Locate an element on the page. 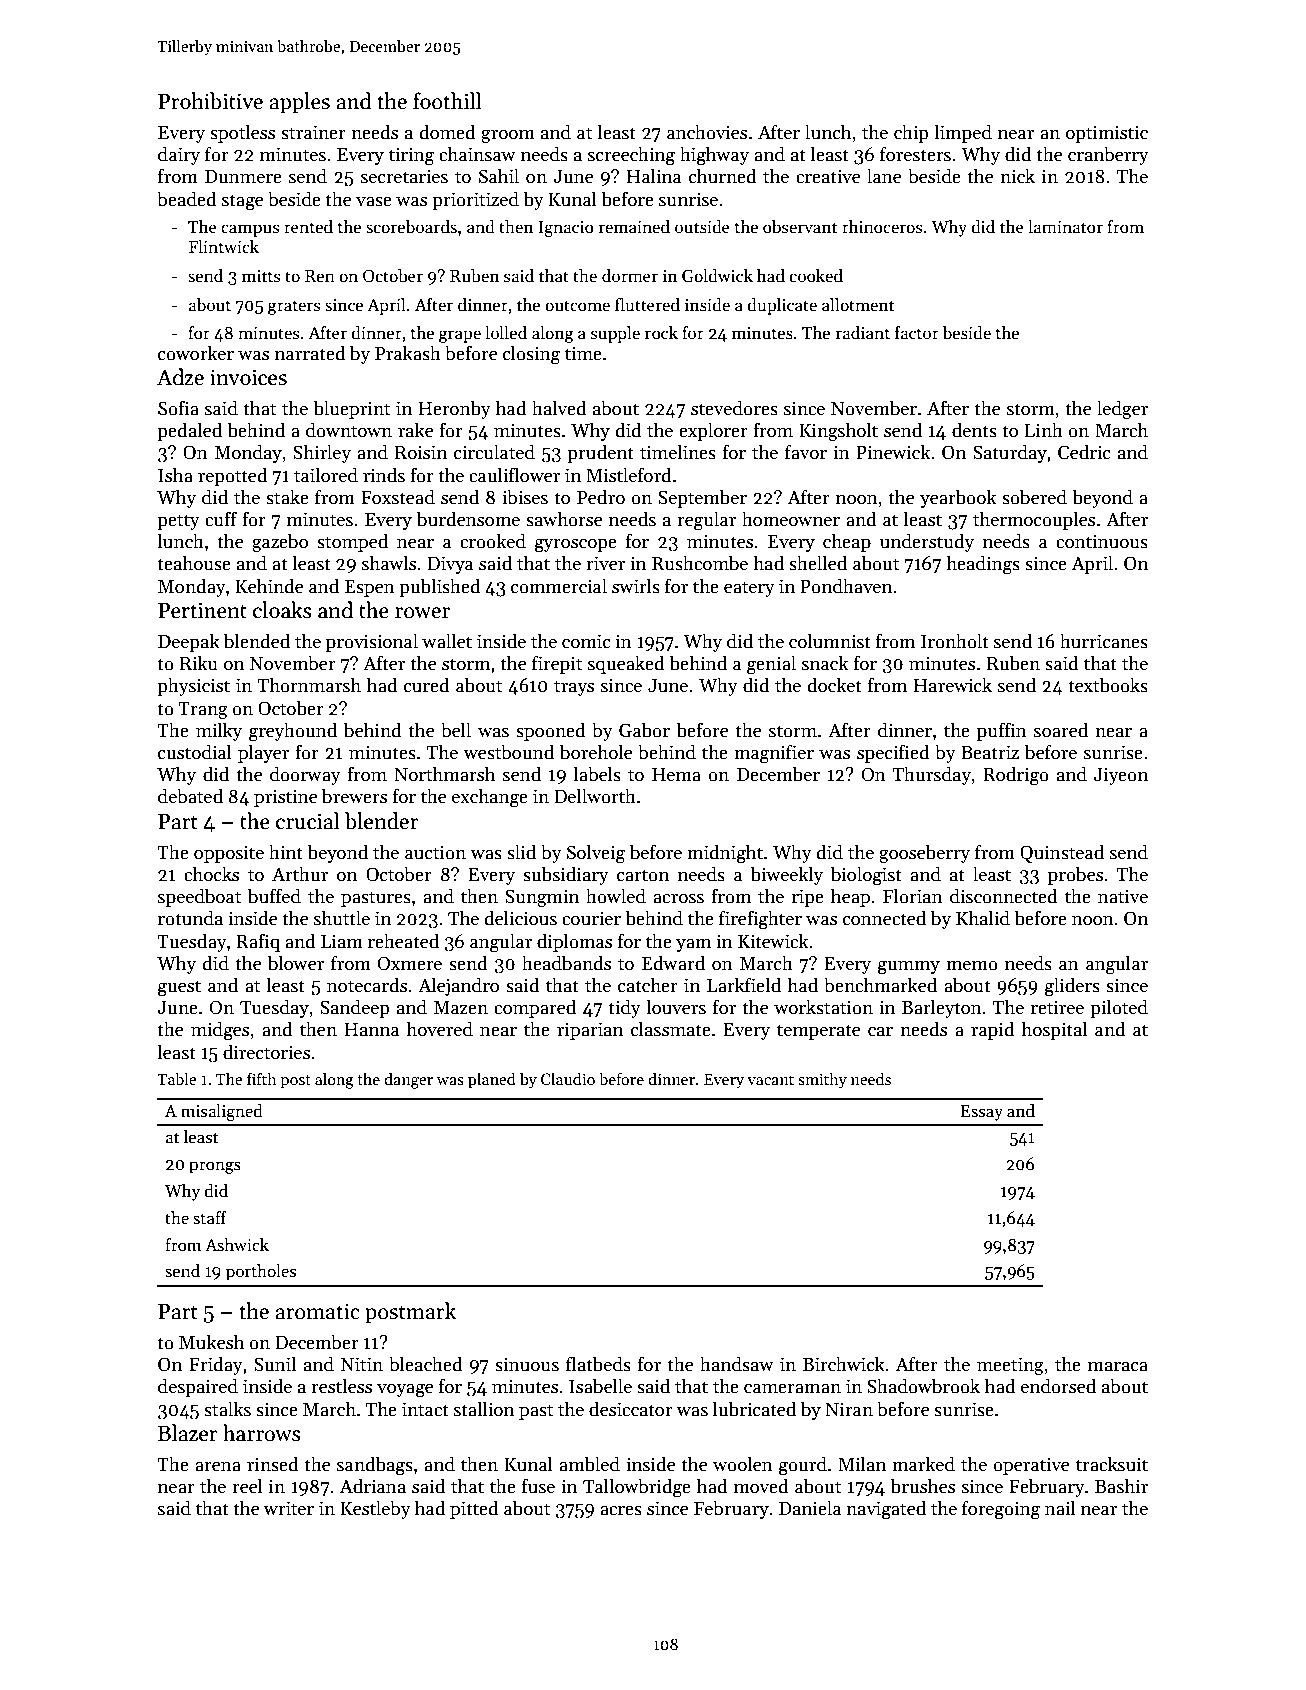 The width and height of the document is (1306, 1690). auction is located at coordinates (435, 852).
